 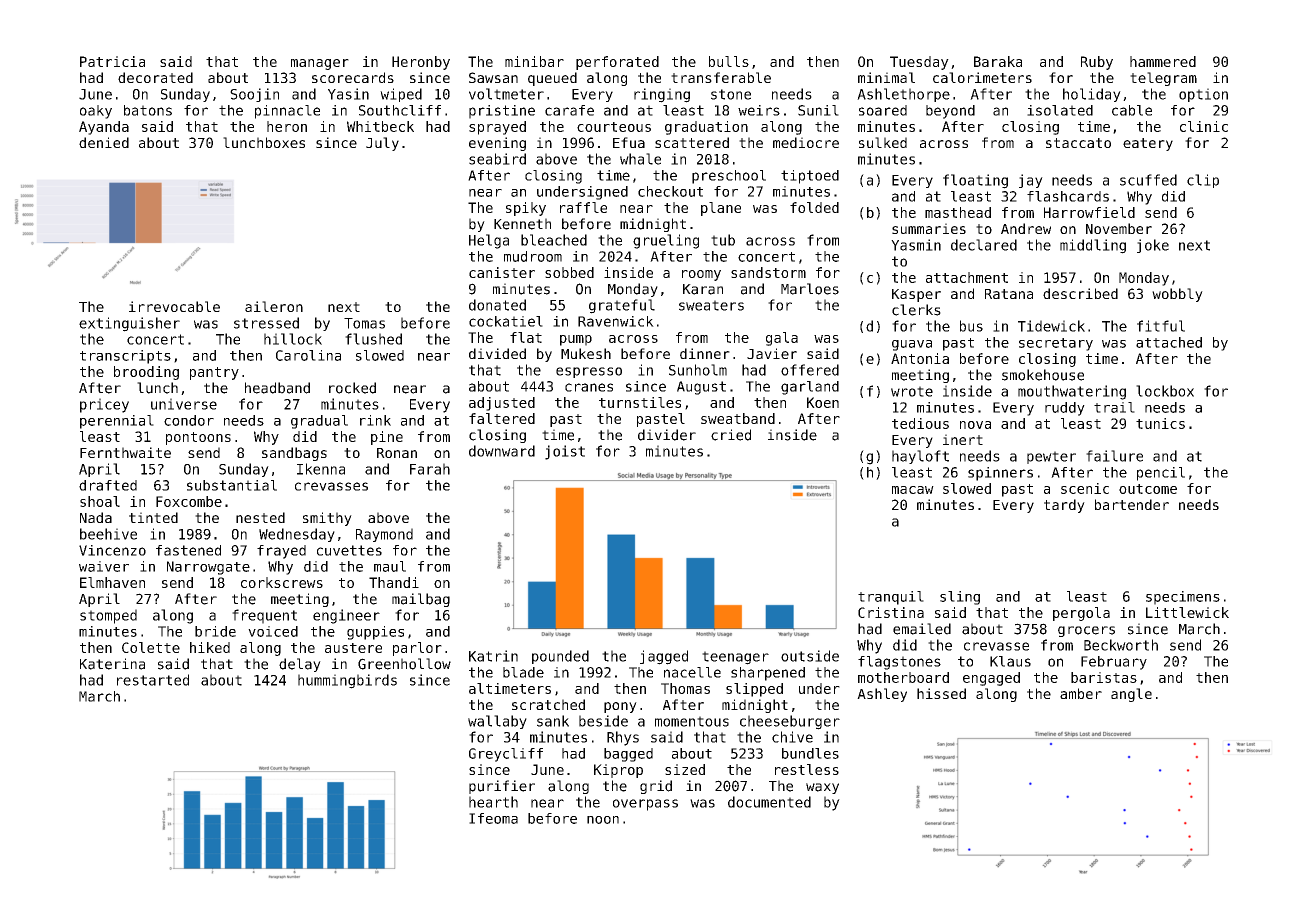 I want to click on stressed, so click(x=266, y=323).
